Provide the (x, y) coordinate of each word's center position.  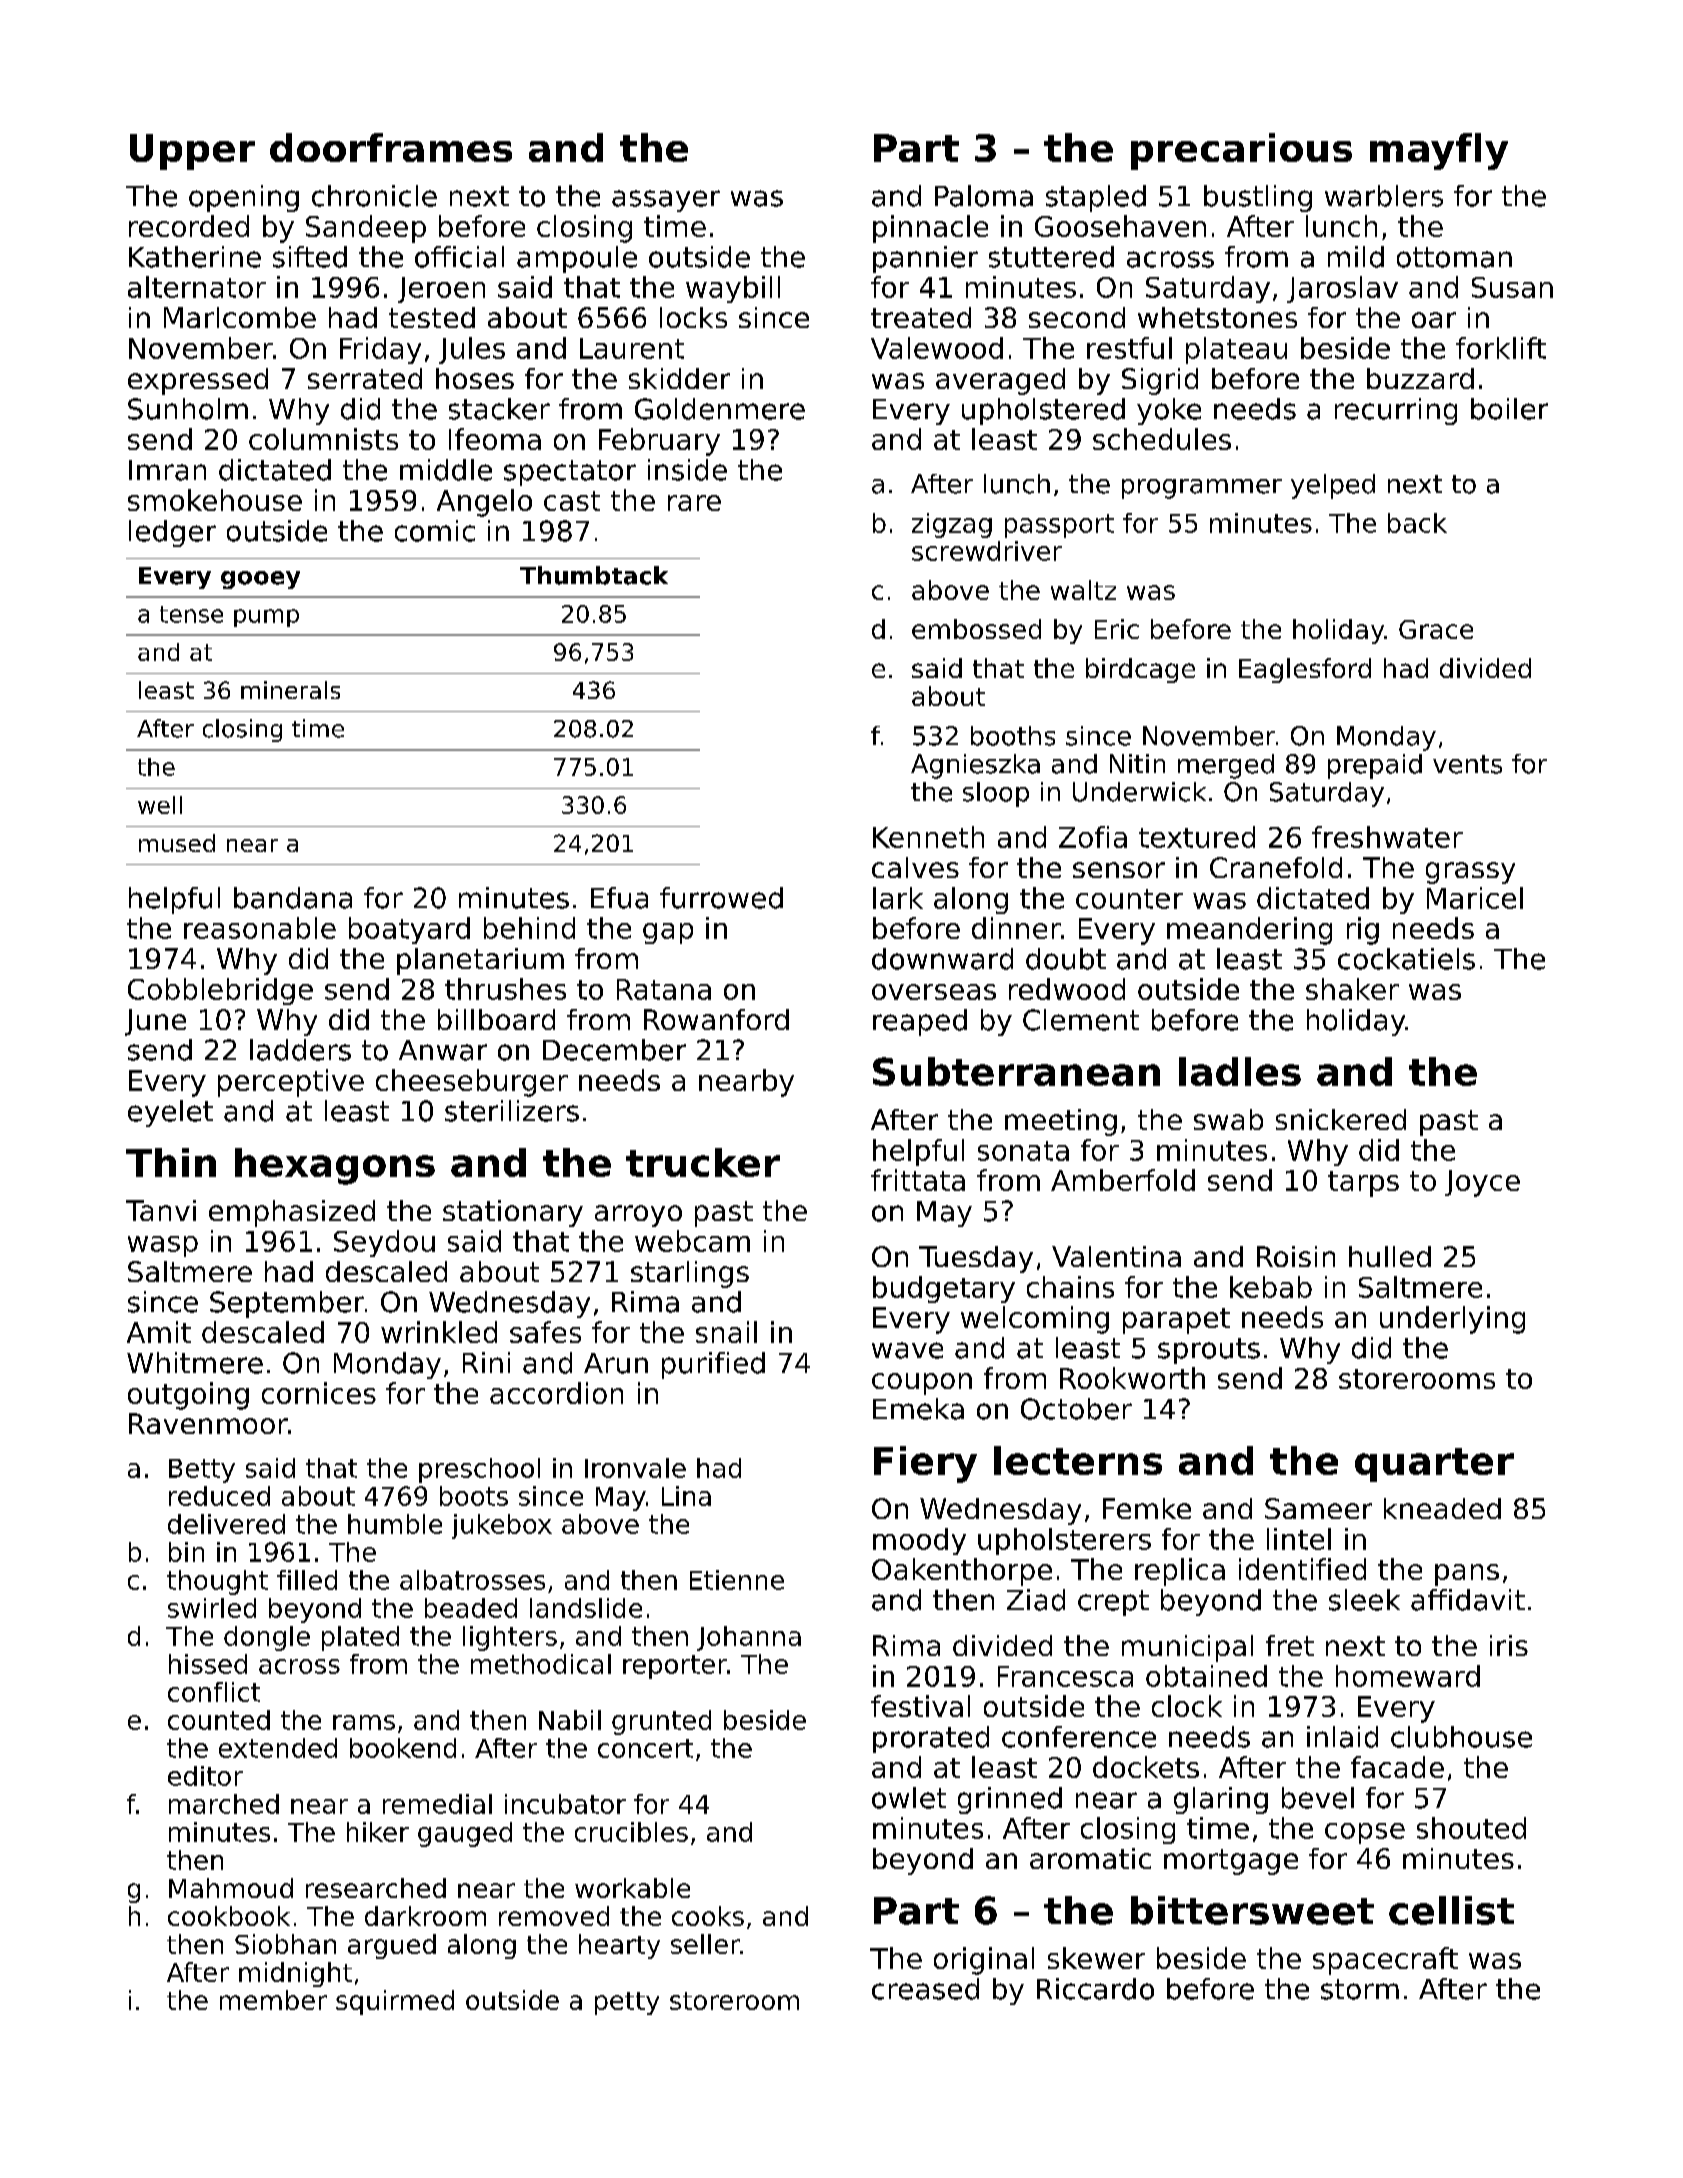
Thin (171, 1162)
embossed (976, 629)
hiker (378, 1832)
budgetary (944, 1289)
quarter (1434, 1465)
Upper (192, 152)
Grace (1436, 629)
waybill (733, 289)
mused (177, 843)
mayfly (1439, 151)
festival (920, 1706)
